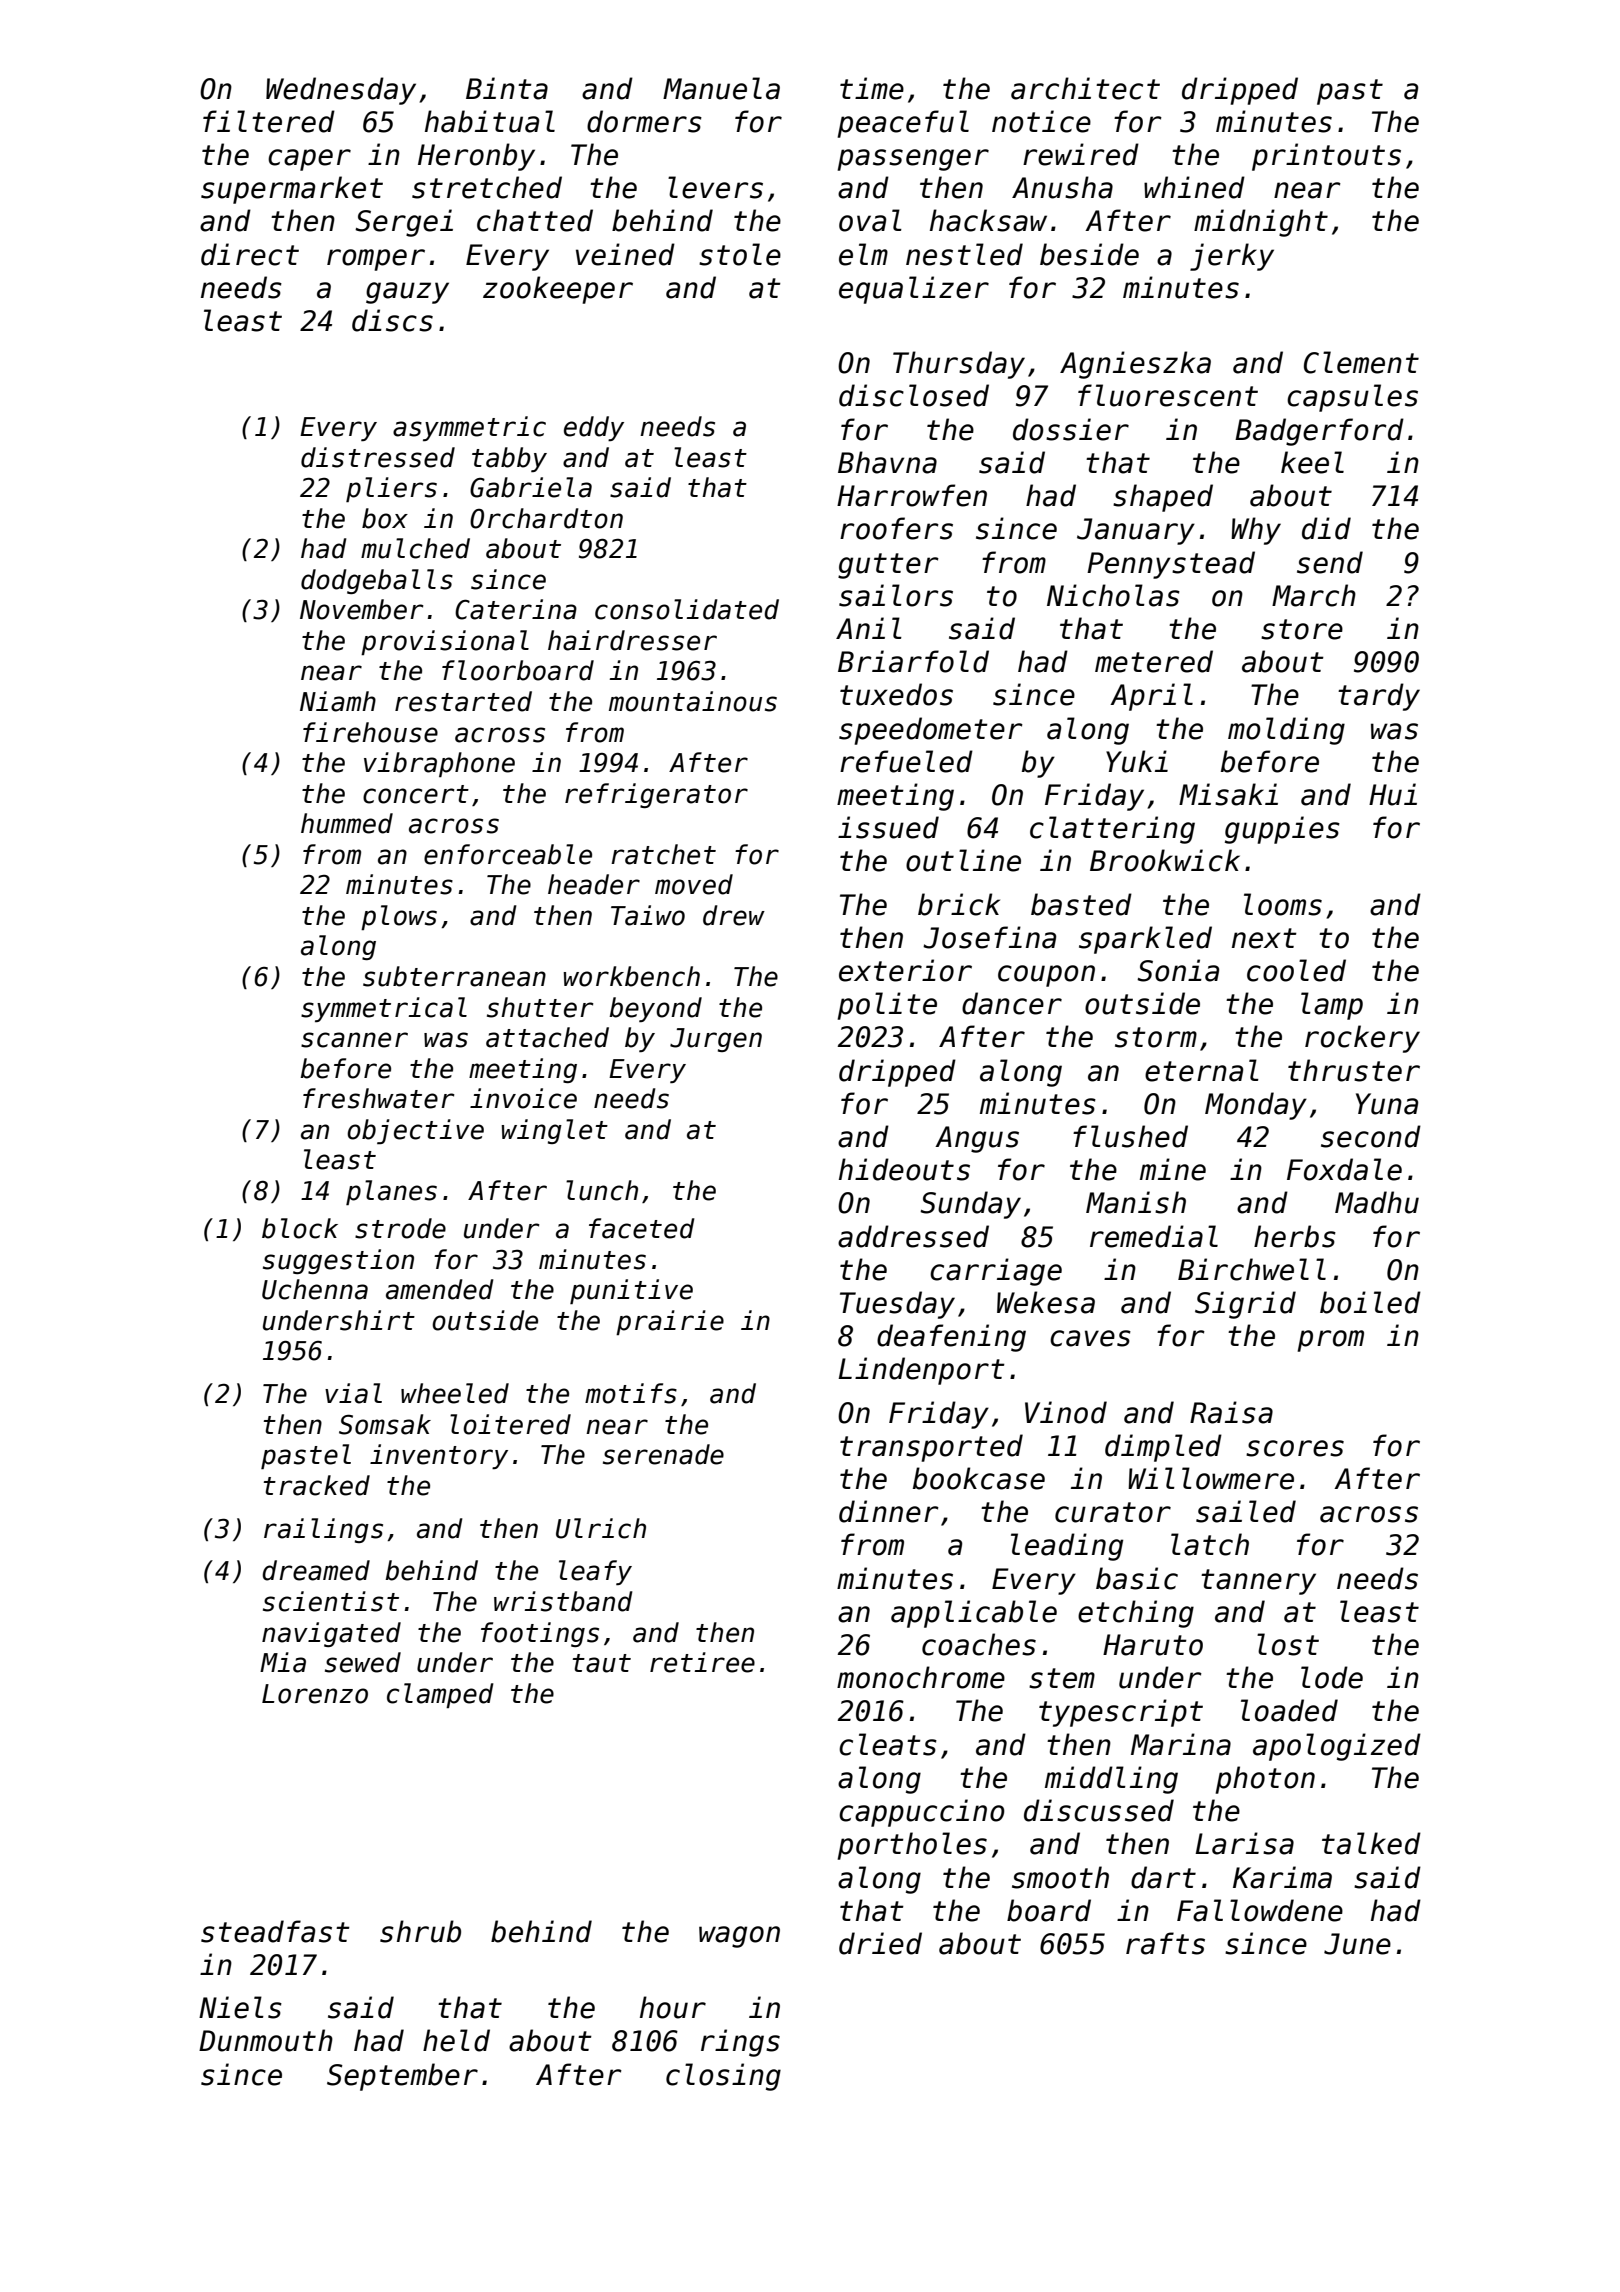 Image resolution: width=1620 pixels, height=2292 pixels. What do you see at coordinates (1178, 970) in the screenshot?
I see `Sonia` at bounding box center [1178, 970].
